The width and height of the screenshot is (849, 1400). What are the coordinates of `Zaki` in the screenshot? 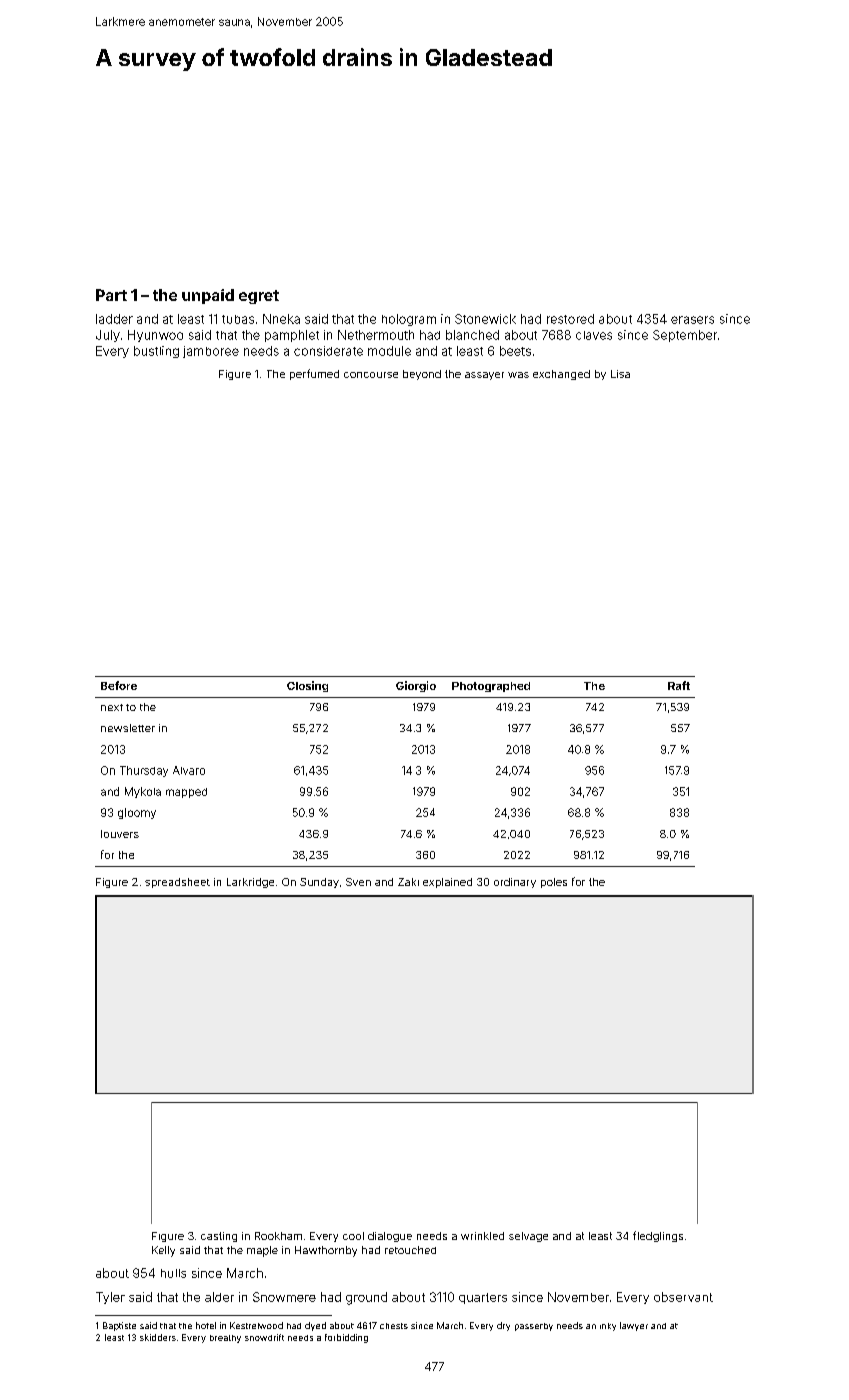 It's located at (408, 882).
